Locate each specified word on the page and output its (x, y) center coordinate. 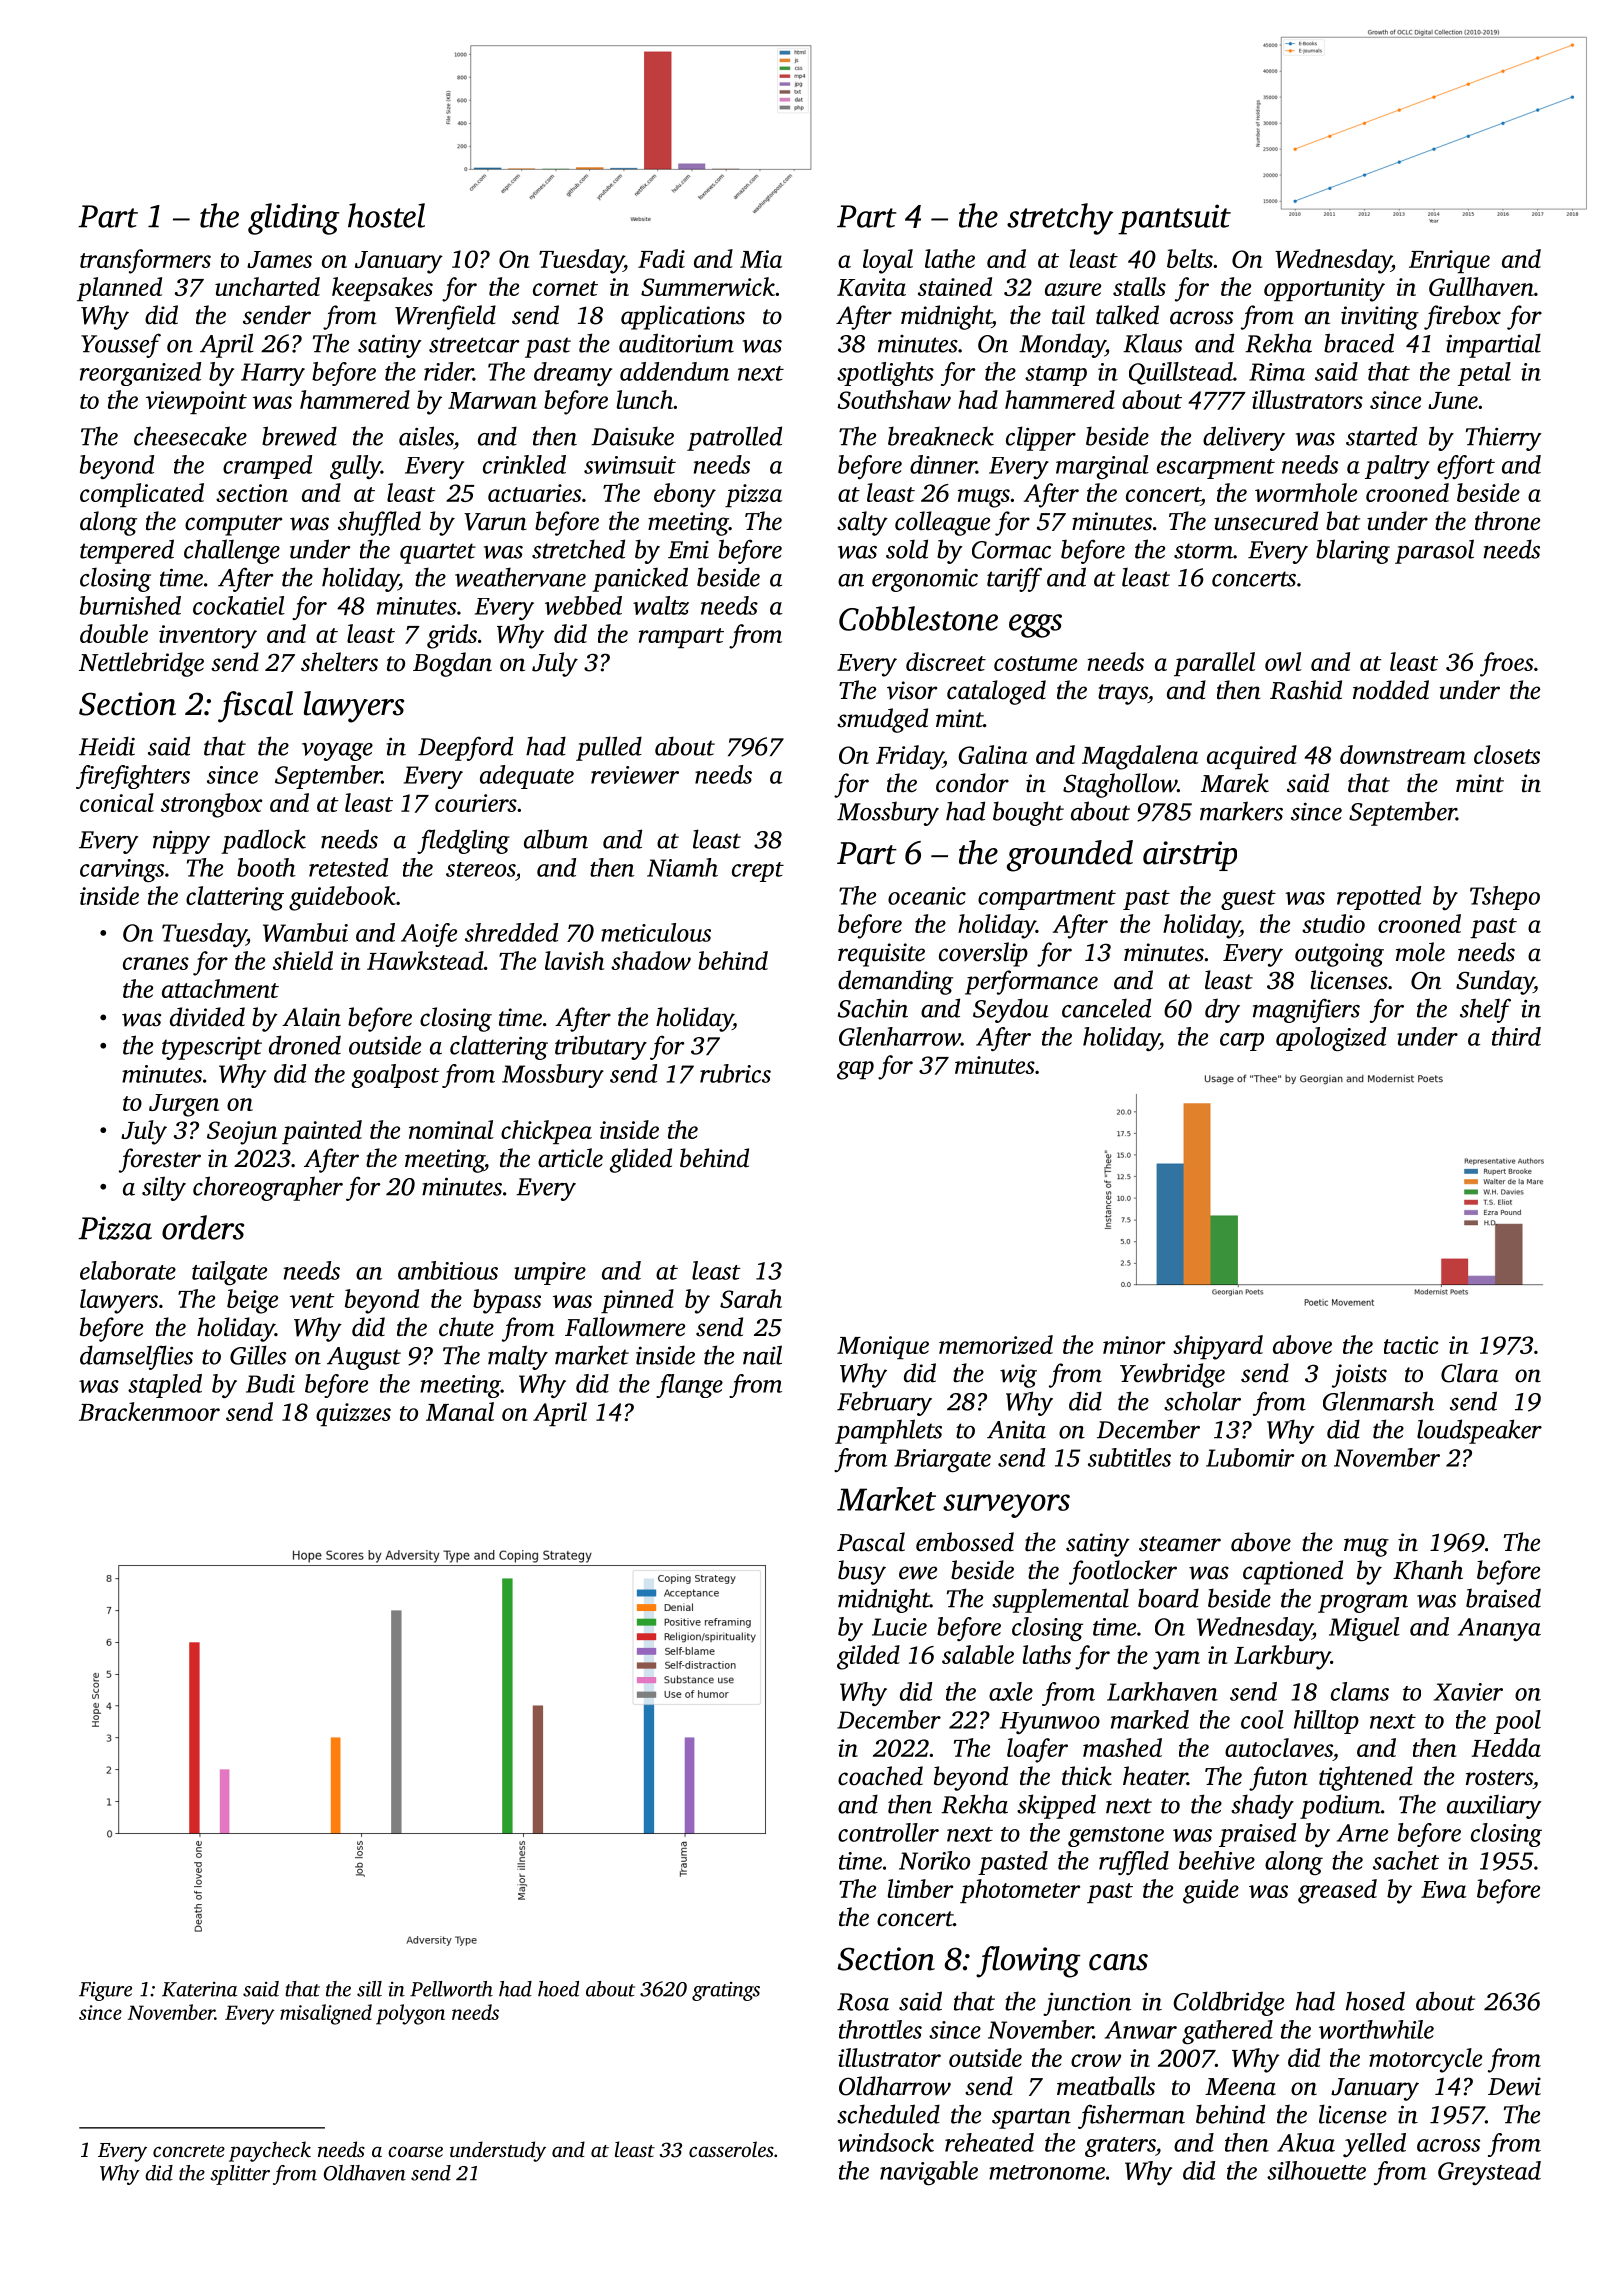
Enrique (1449, 261)
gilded (868, 1657)
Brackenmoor (149, 1411)
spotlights (885, 374)
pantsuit (1174, 219)
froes (1506, 664)
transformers (145, 261)
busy (862, 1572)
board (1168, 1598)
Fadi (661, 258)
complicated (142, 495)
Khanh (1428, 1570)
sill (369, 1989)
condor (972, 783)
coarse (415, 2151)
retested (348, 867)
